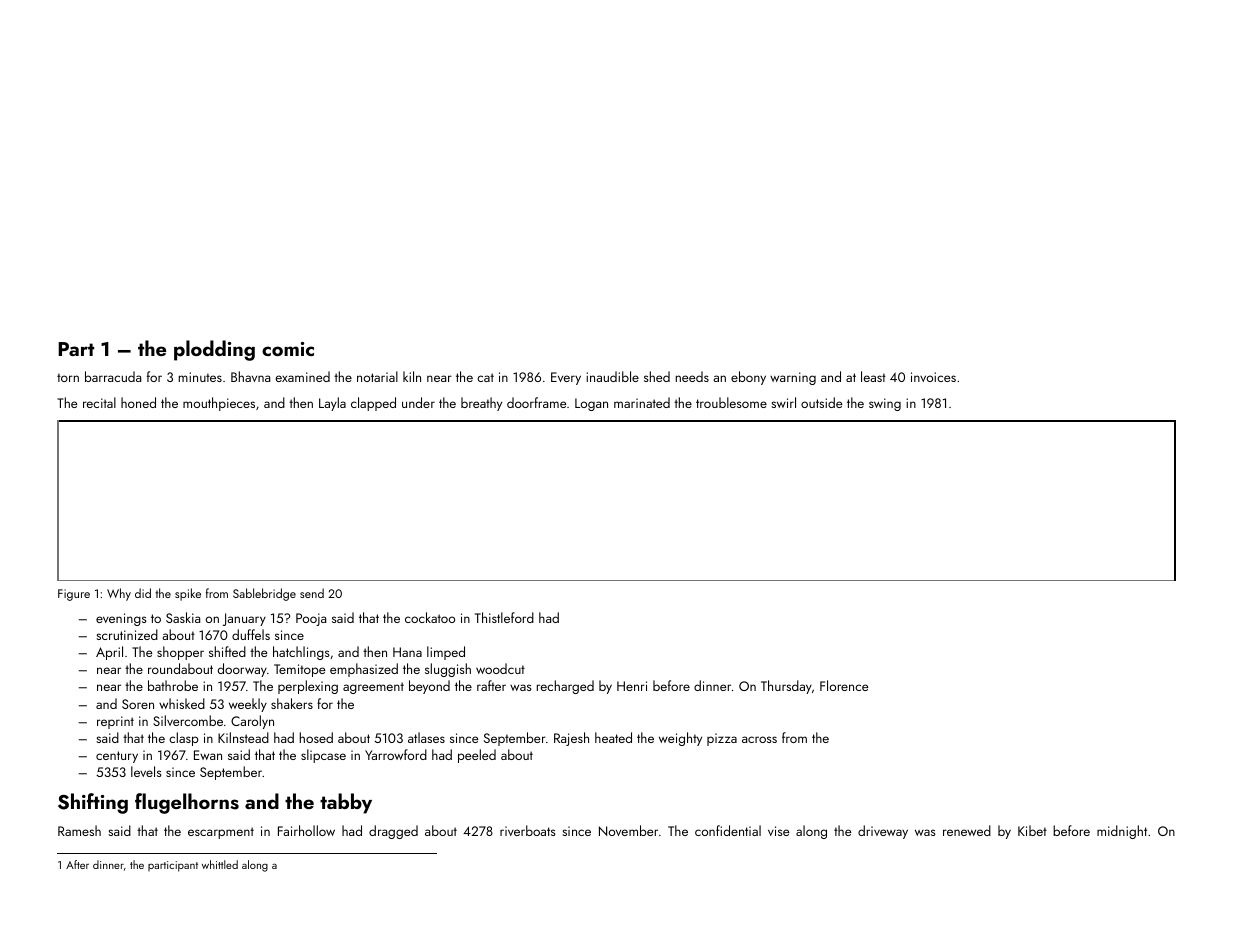 The height and width of the document is (952, 1233). What do you see at coordinates (143, 593) in the document?
I see `did` at bounding box center [143, 593].
